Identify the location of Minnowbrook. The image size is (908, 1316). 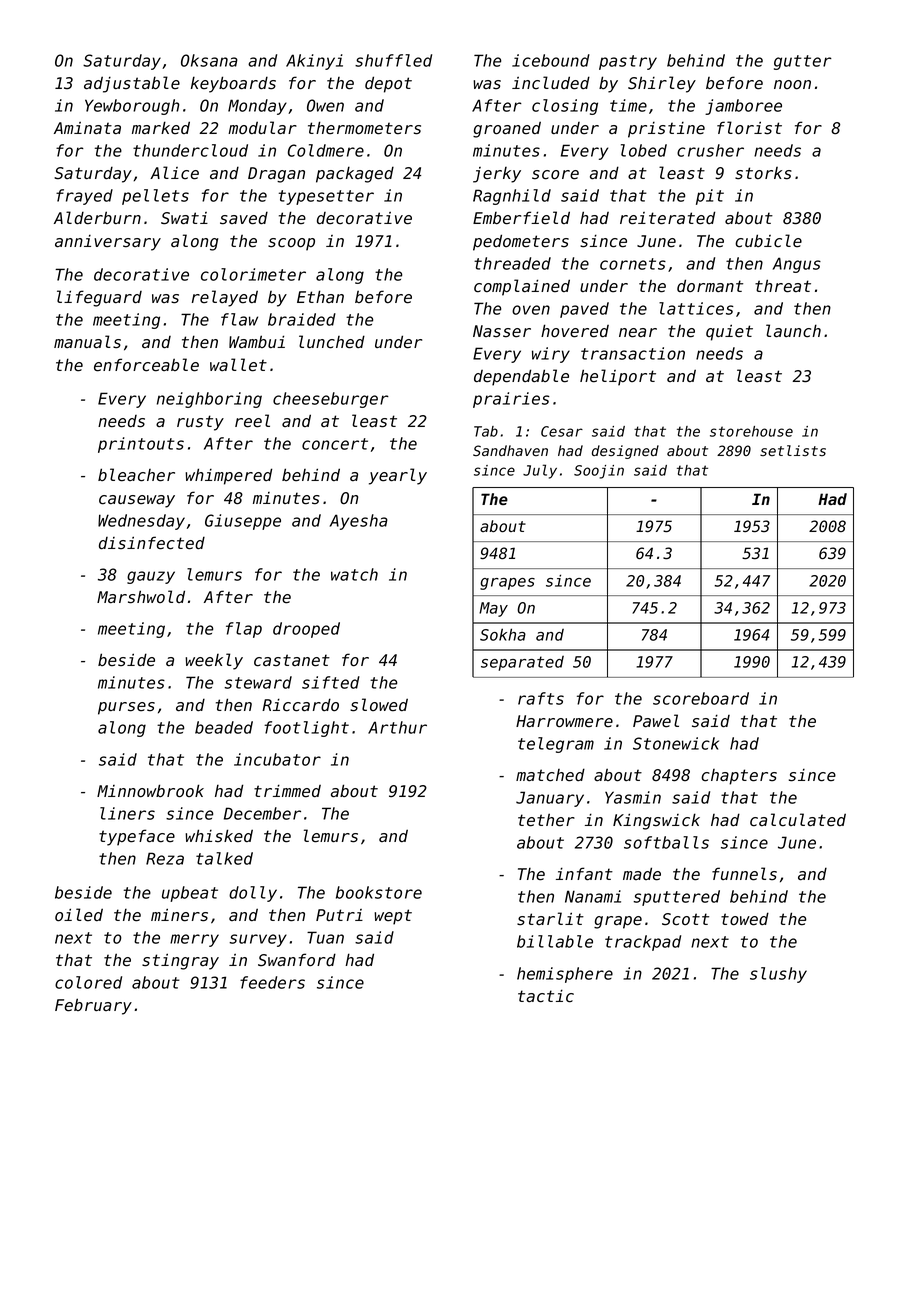
(150, 791).
